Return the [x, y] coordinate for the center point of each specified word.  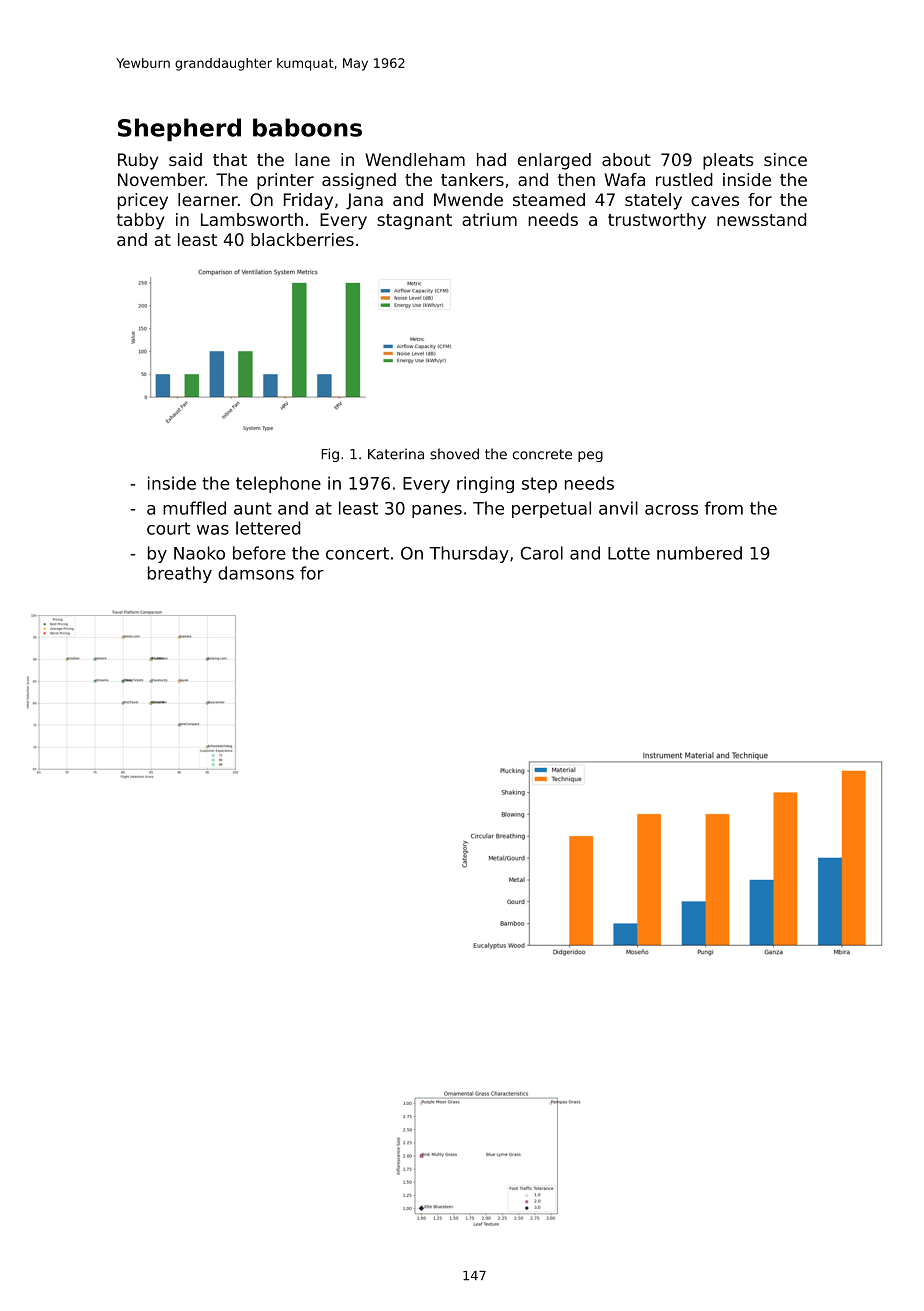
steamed [549, 199]
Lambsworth [252, 219]
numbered [699, 553]
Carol [542, 553]
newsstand [761, 219]
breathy [180, 574]
